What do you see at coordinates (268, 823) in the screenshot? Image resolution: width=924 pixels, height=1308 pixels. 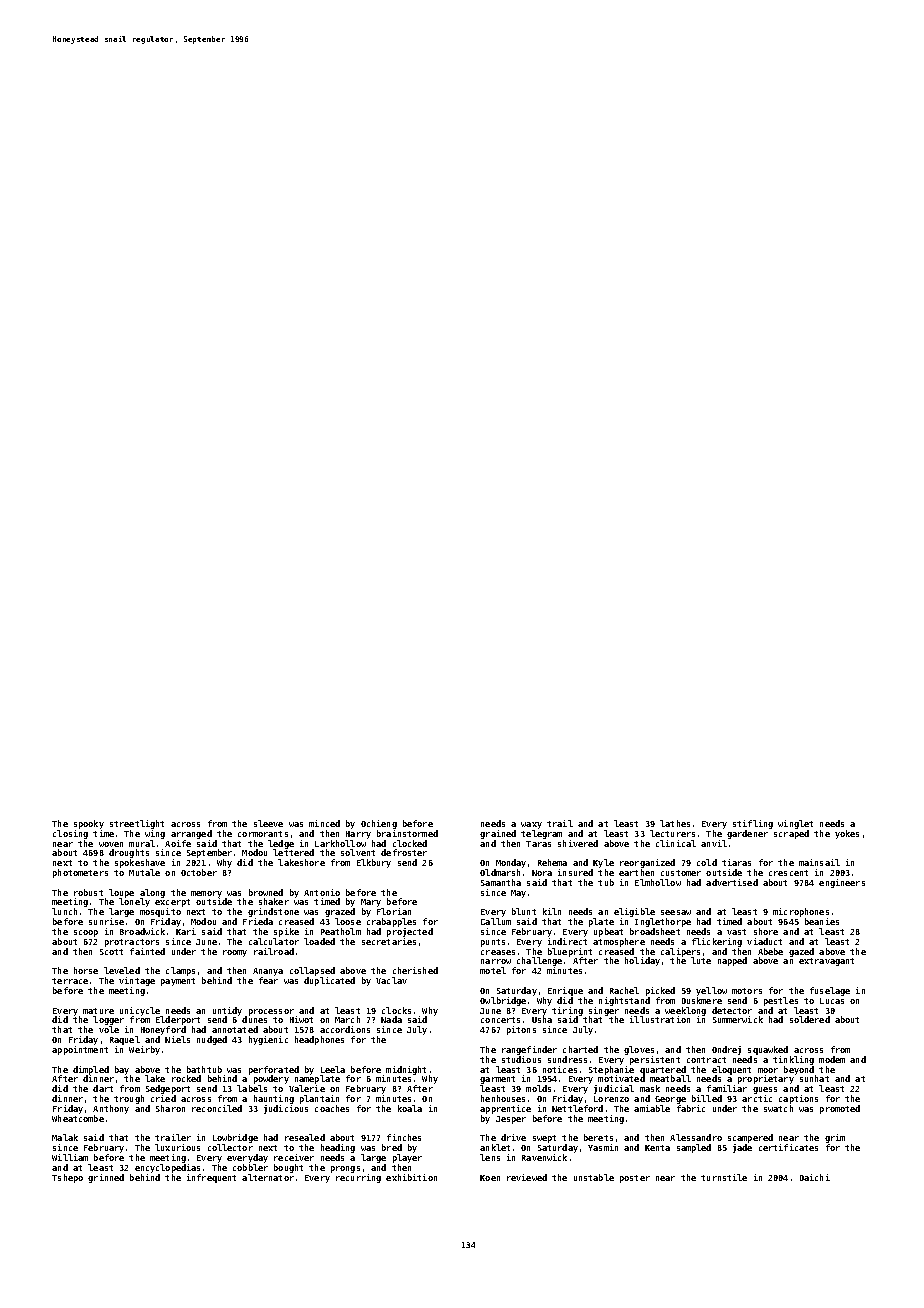 I see `sleeve` at bounding box center [268, 823].
